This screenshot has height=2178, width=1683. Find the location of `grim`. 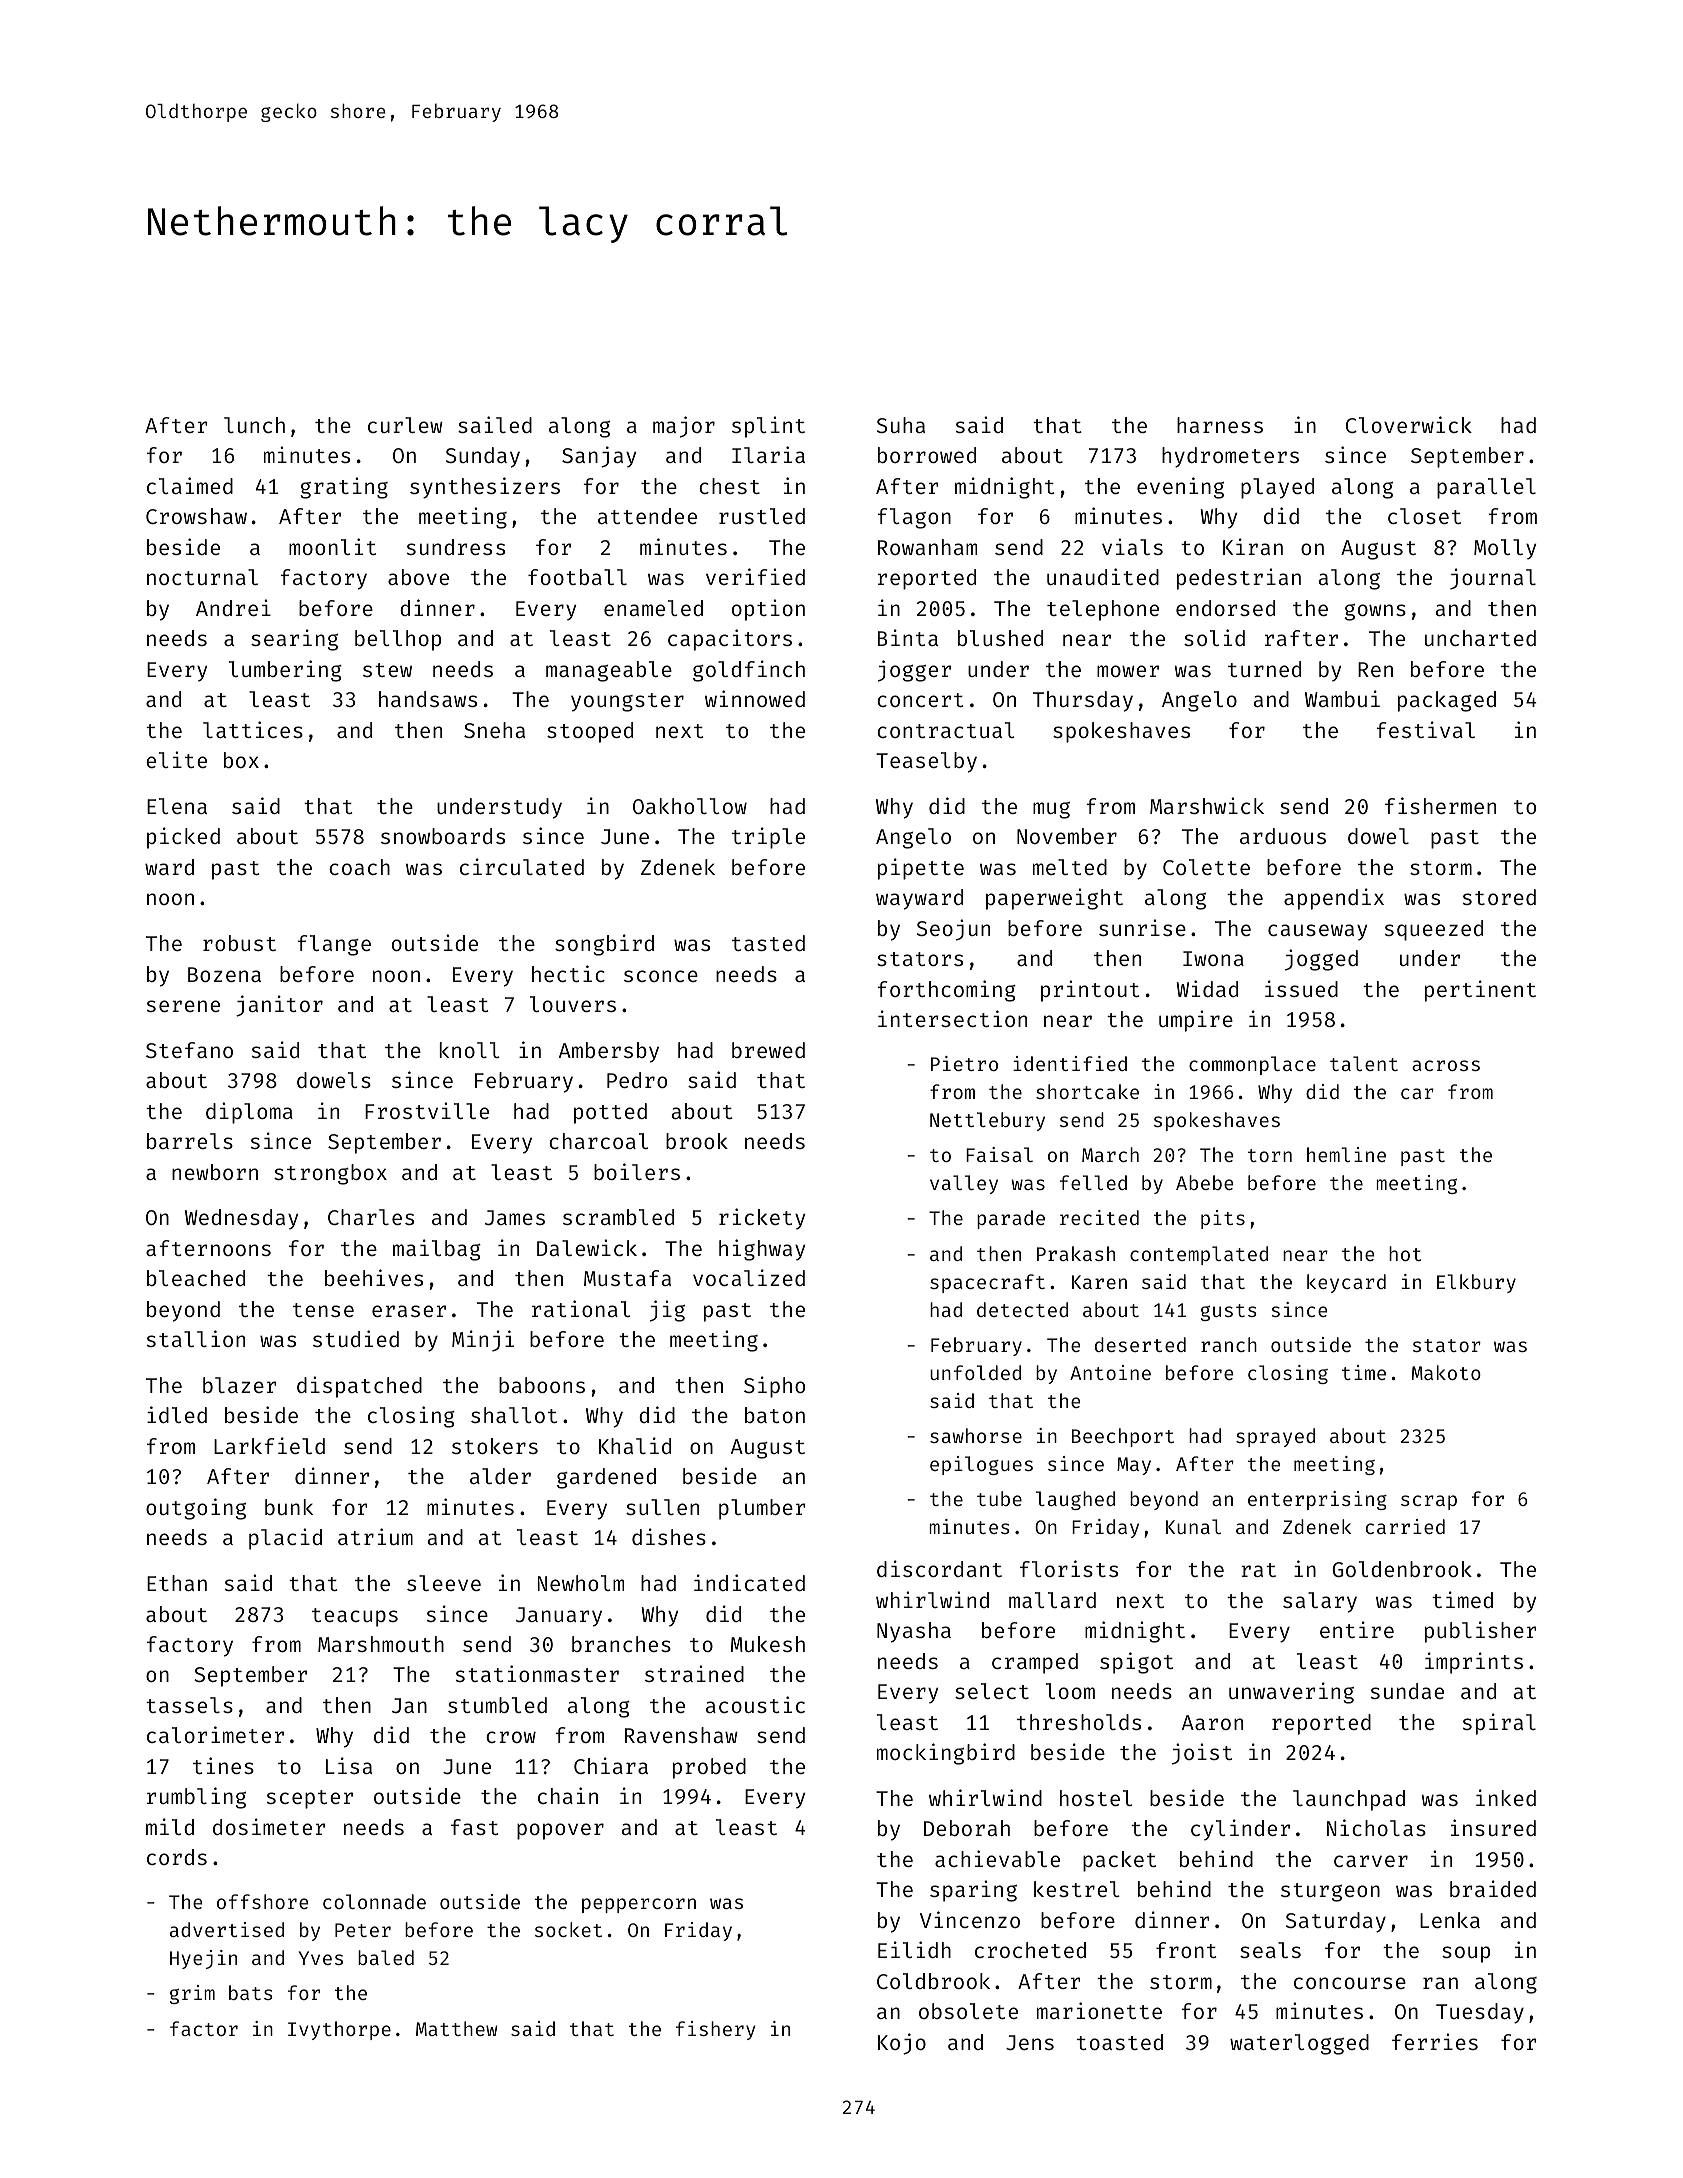

grim is located at coordinates (192, 1994).
